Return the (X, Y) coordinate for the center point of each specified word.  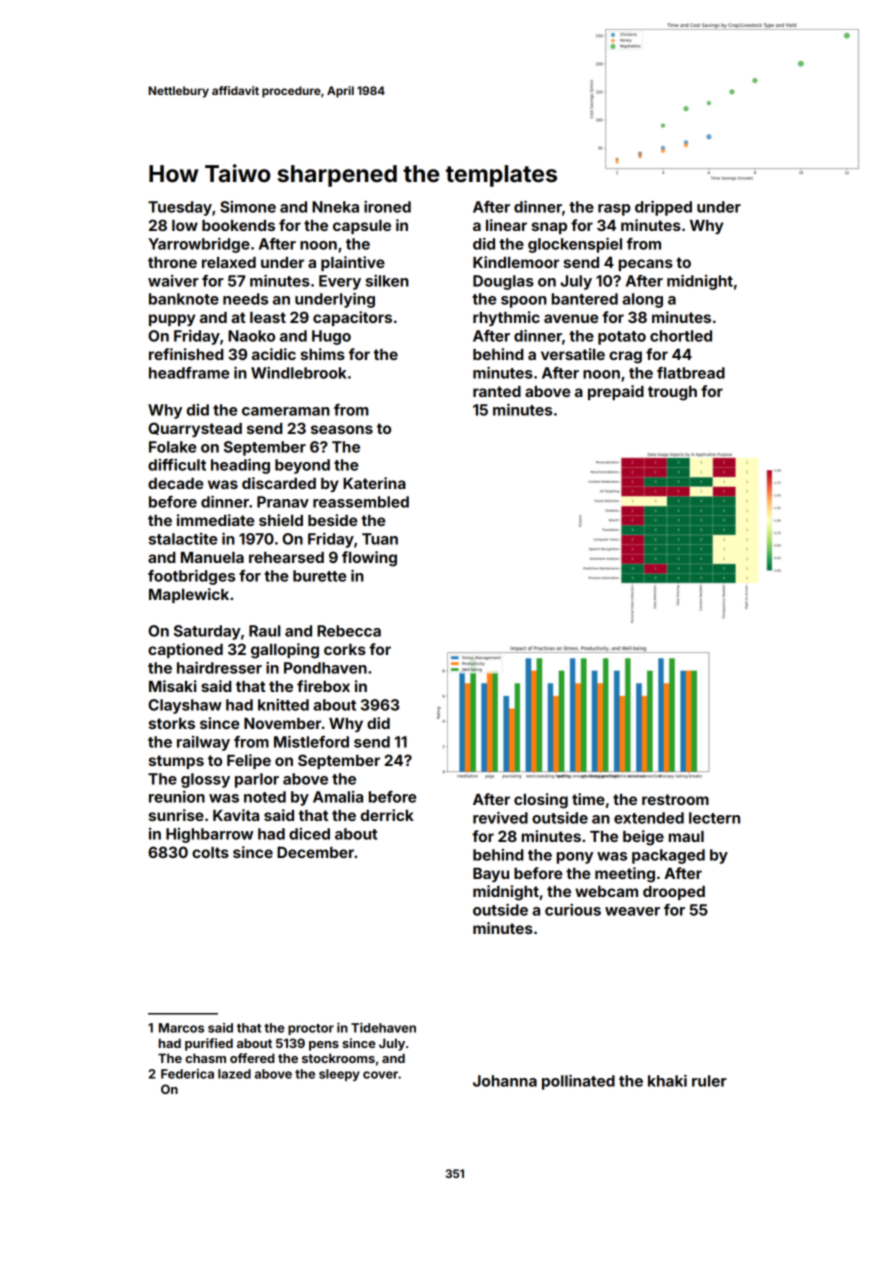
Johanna (505, 1081)
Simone (248, 207)
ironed (387, 207)
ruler (709, 1081)
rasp (614, 210)
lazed (234, 1074)
